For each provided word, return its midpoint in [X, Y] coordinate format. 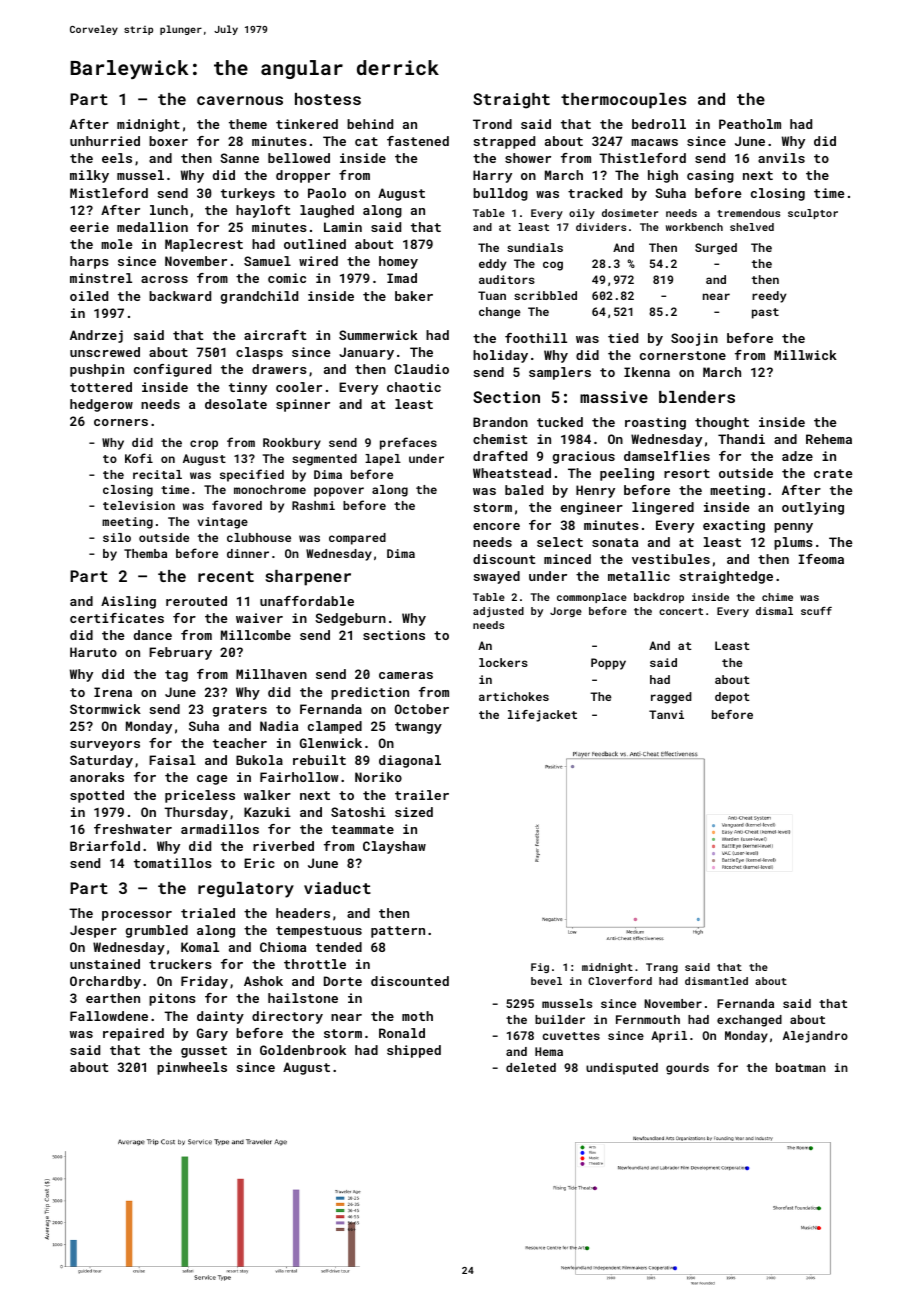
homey [398, 262]
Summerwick [378, 335]
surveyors [105, 746]
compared [357, 539]
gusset [204, 1052]
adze [797, 456]
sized [414, 812]
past [765, 313]
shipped [414, 1051]
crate [833, 473]
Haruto [93, 652]
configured [172, 370]
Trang [662, 968]
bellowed [299, 158]
